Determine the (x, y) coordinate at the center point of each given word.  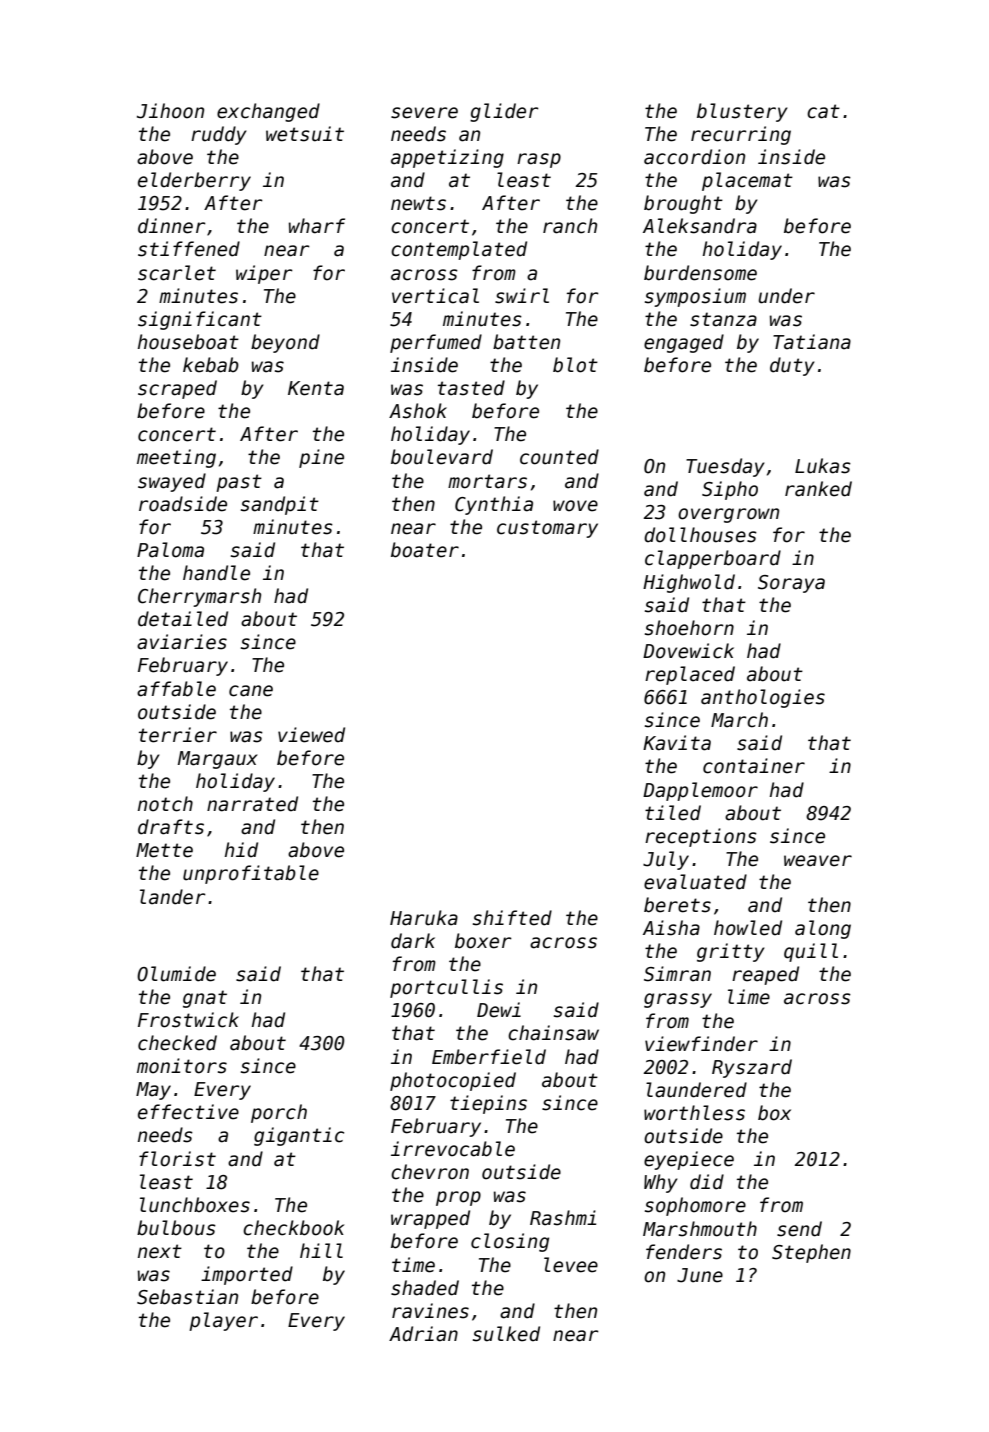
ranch (570, 226)
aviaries (182, 642)
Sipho (730, 490)
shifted (512, 918)
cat (823, 111)
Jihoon (170, 111)
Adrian (423, 1334)
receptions (701, 837)
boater (425, 550)
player (223, 1321)
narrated (252, 804)
